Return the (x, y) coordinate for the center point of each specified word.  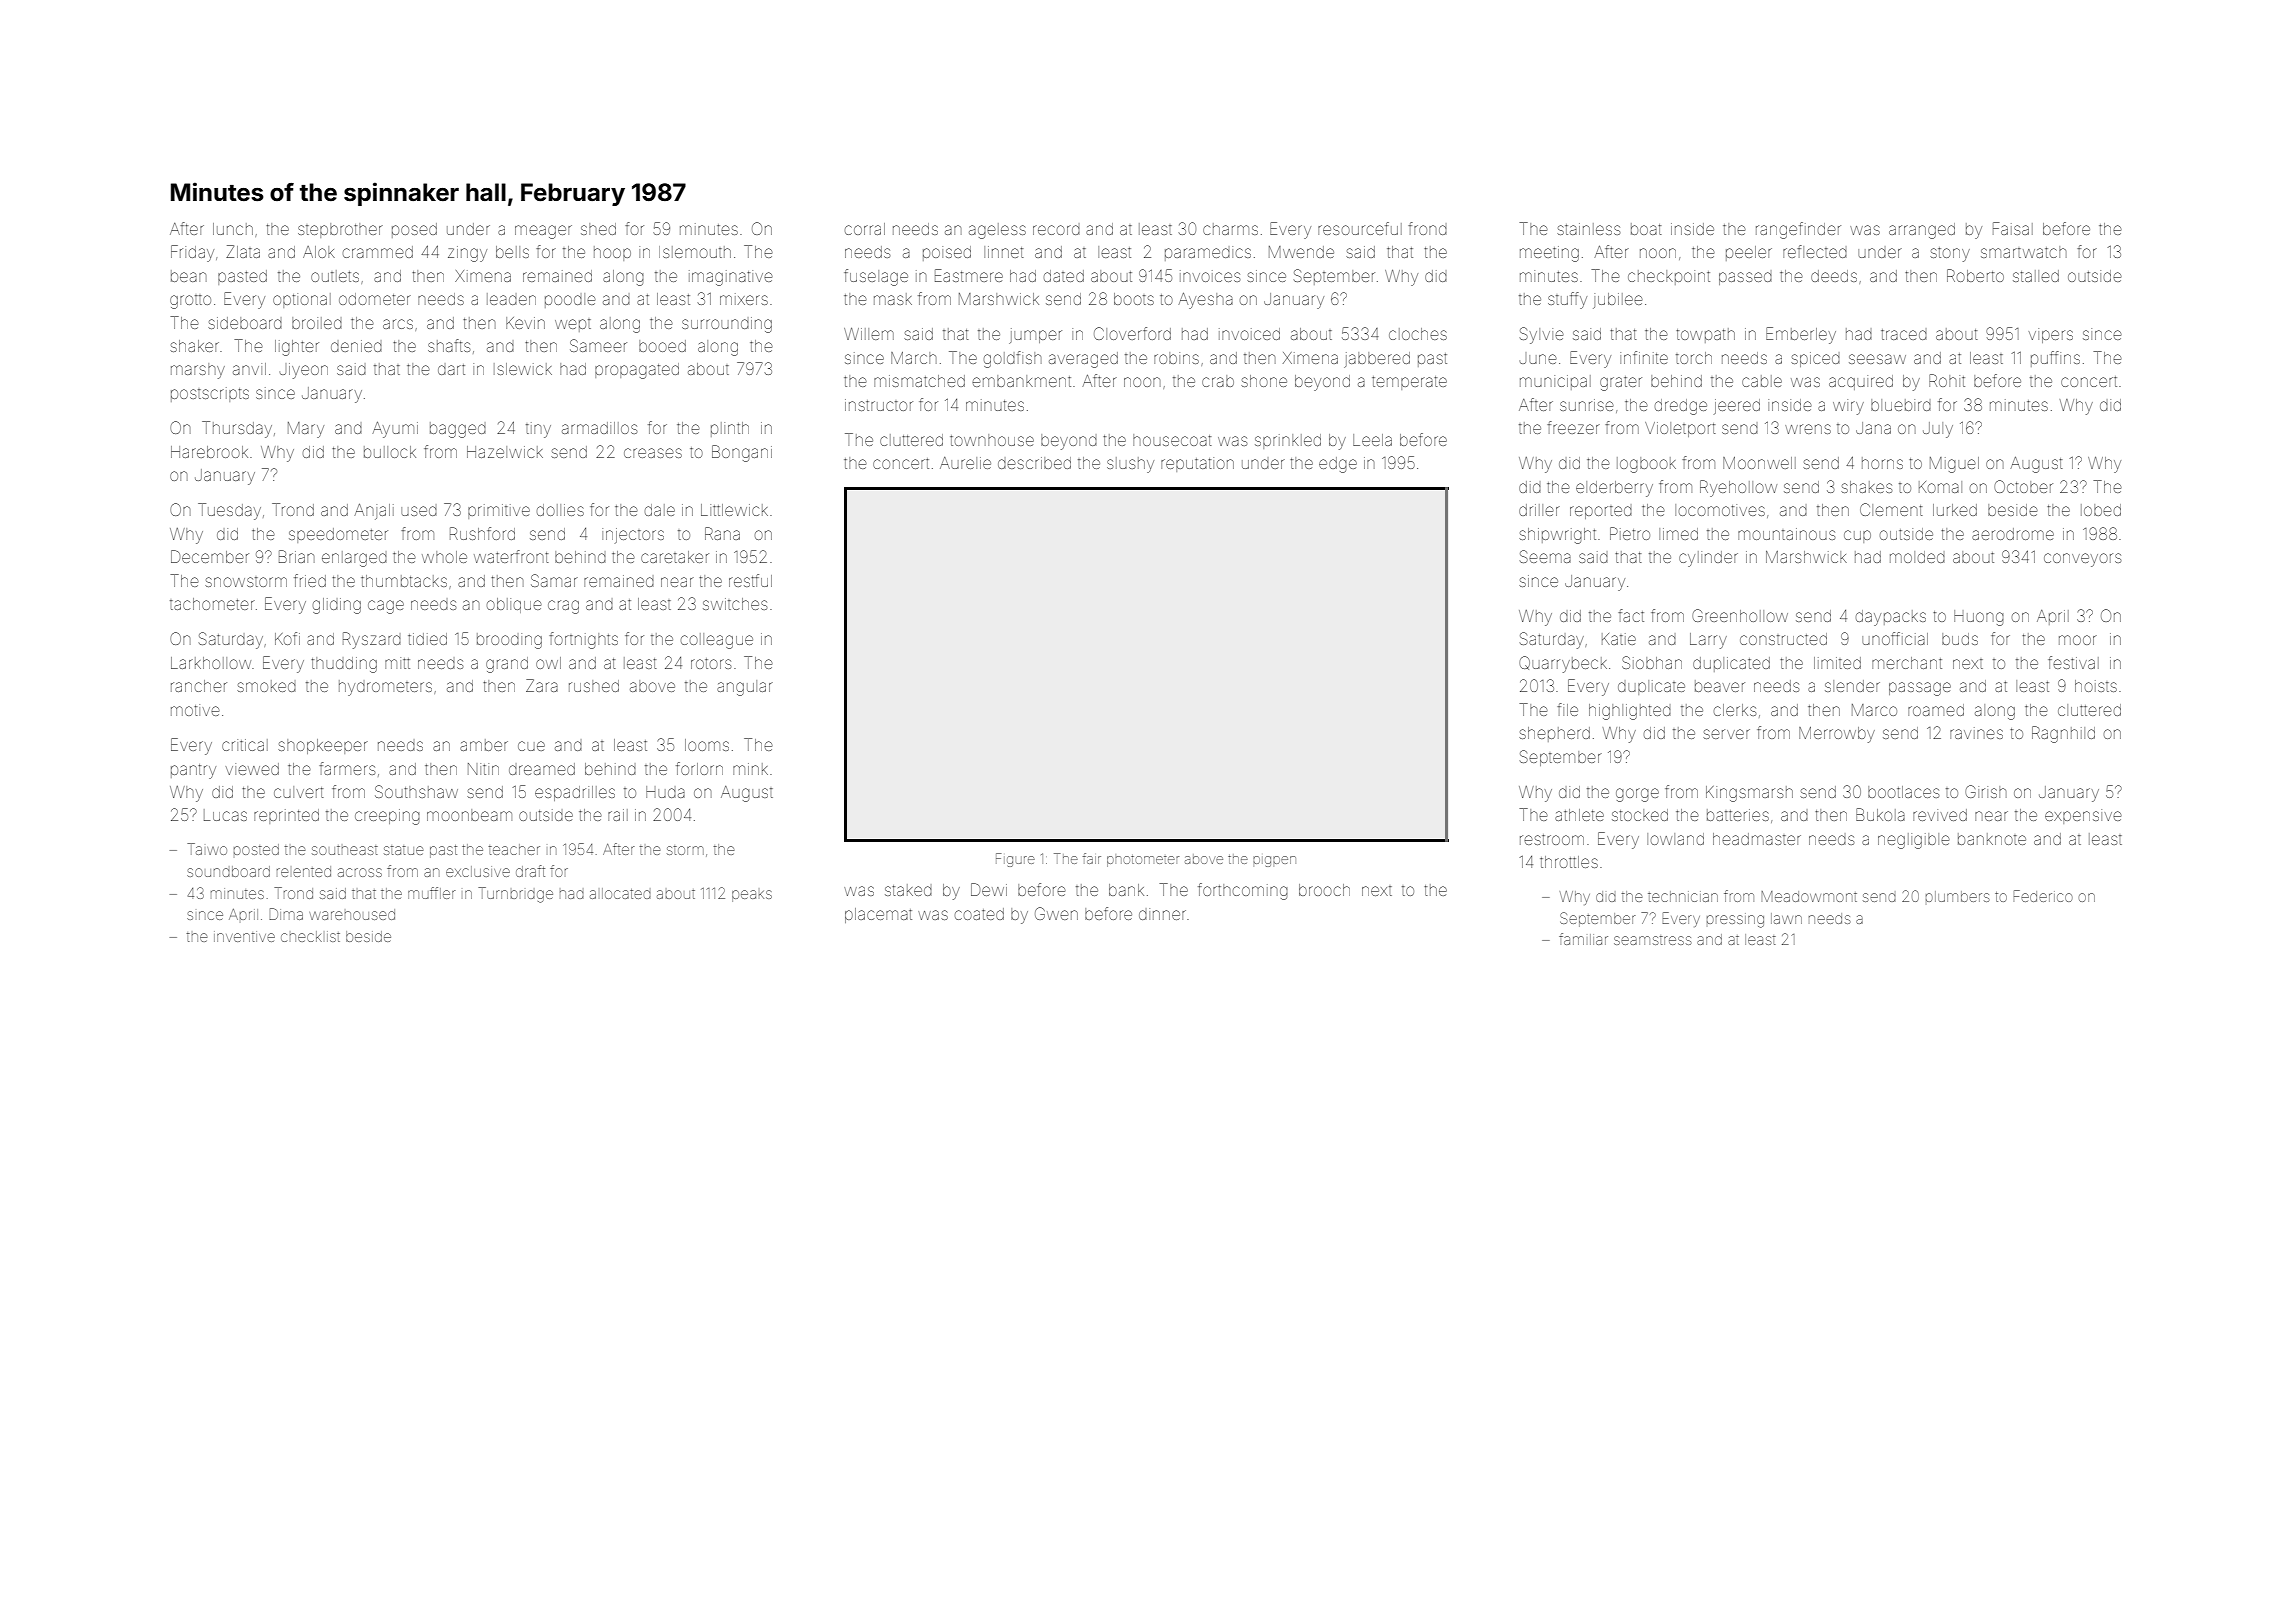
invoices (1210, 276)
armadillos (599, 428)
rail (618, 815)
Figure (1015, 860)
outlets (335, 276)
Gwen (1056, 913)
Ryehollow (1738, 488)
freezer (1573, 427)
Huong (1979, 618)
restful (750, 580)
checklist (310, 936)
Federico (2043, 896)
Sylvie (1542, 335)
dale (660, 510)
